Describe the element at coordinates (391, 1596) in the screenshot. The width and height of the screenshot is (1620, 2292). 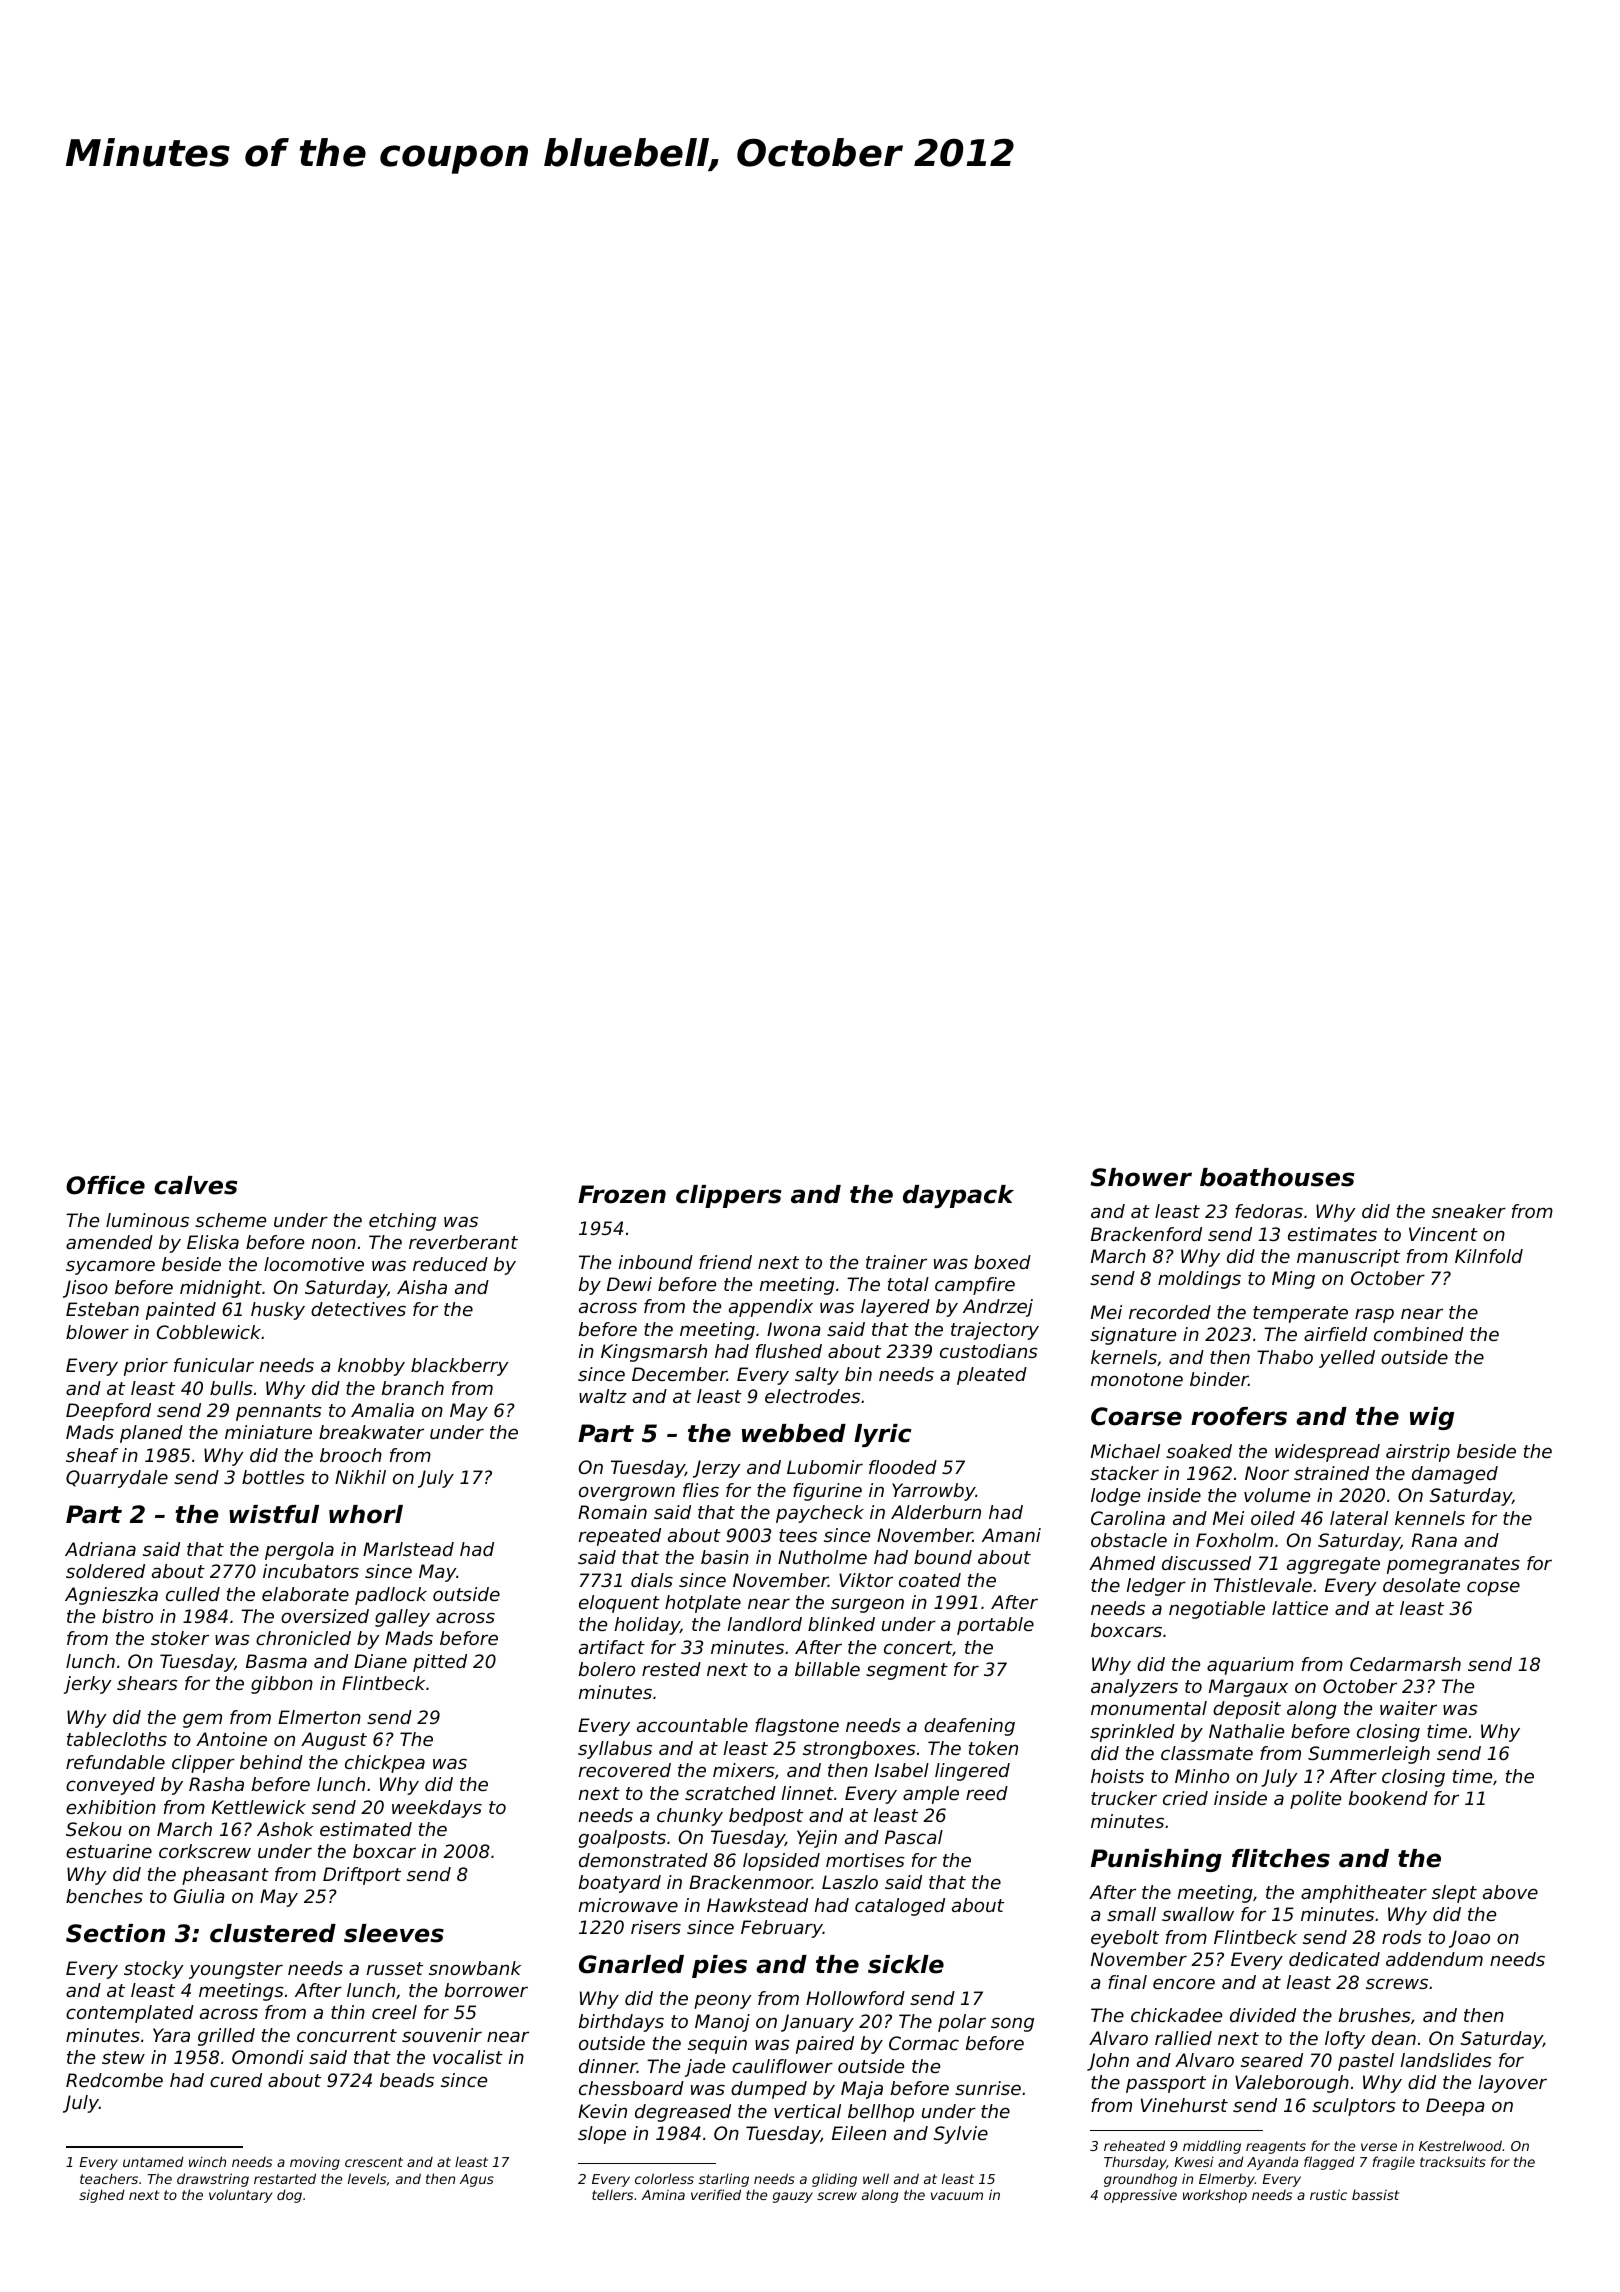
I see `padlock` at that location.
